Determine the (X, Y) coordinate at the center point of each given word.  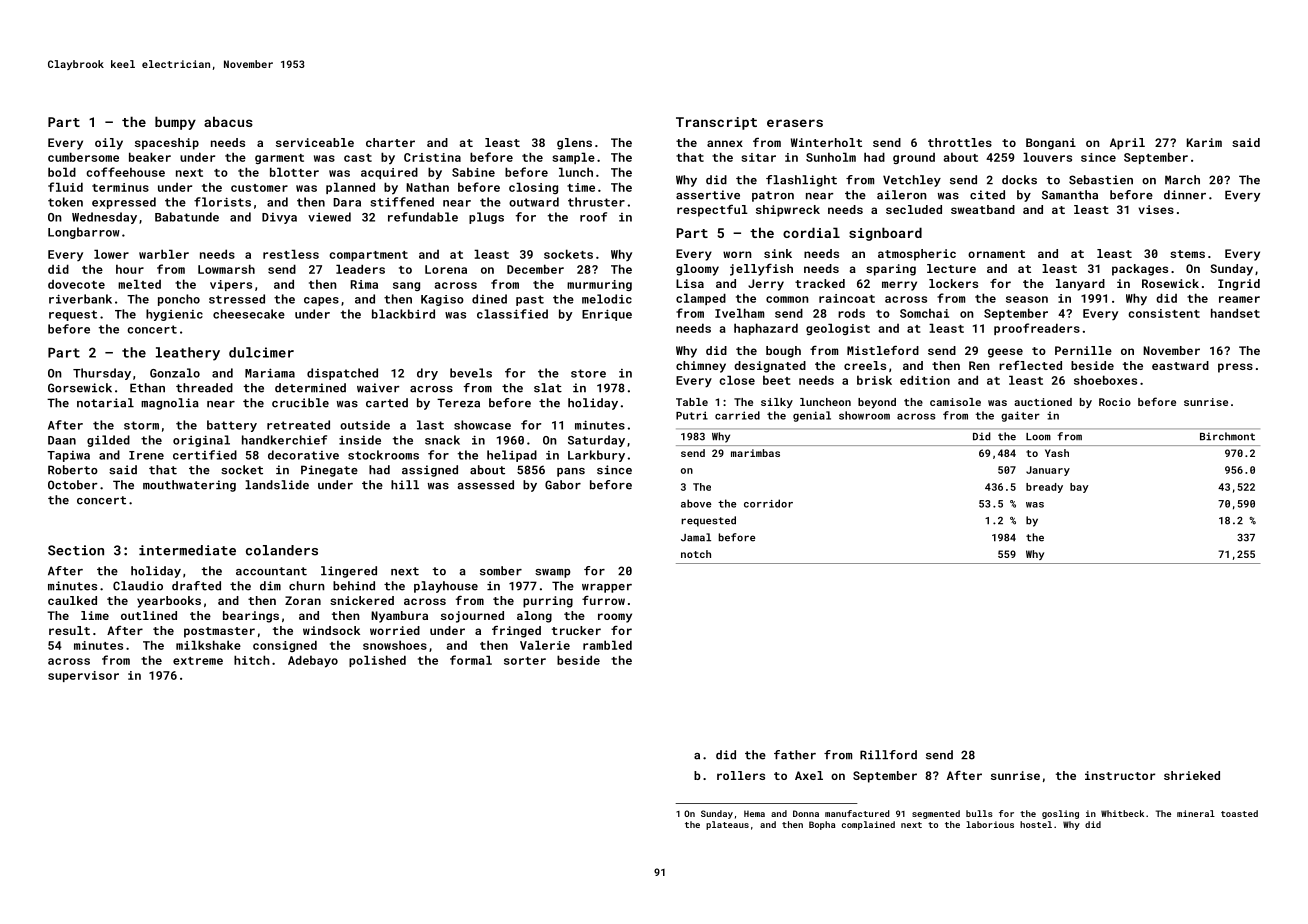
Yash (1057, 453)
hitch (252, 660)
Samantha (1070, 195)
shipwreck (788, 211)
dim (270, 586)
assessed (485, 485)
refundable (423, 217)
